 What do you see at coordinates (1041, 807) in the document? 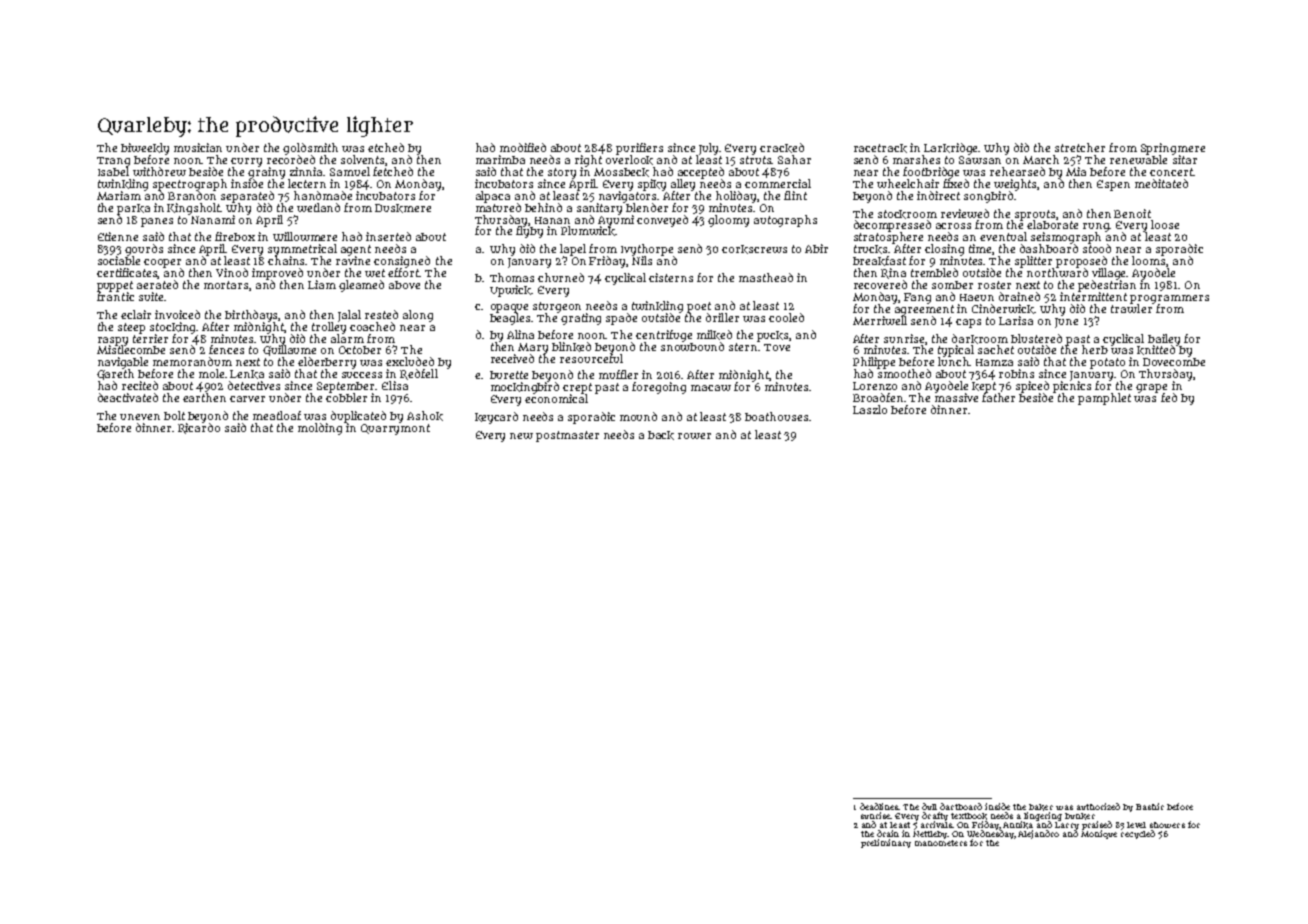
I see `baker` at bounding box center [1041, 807].
